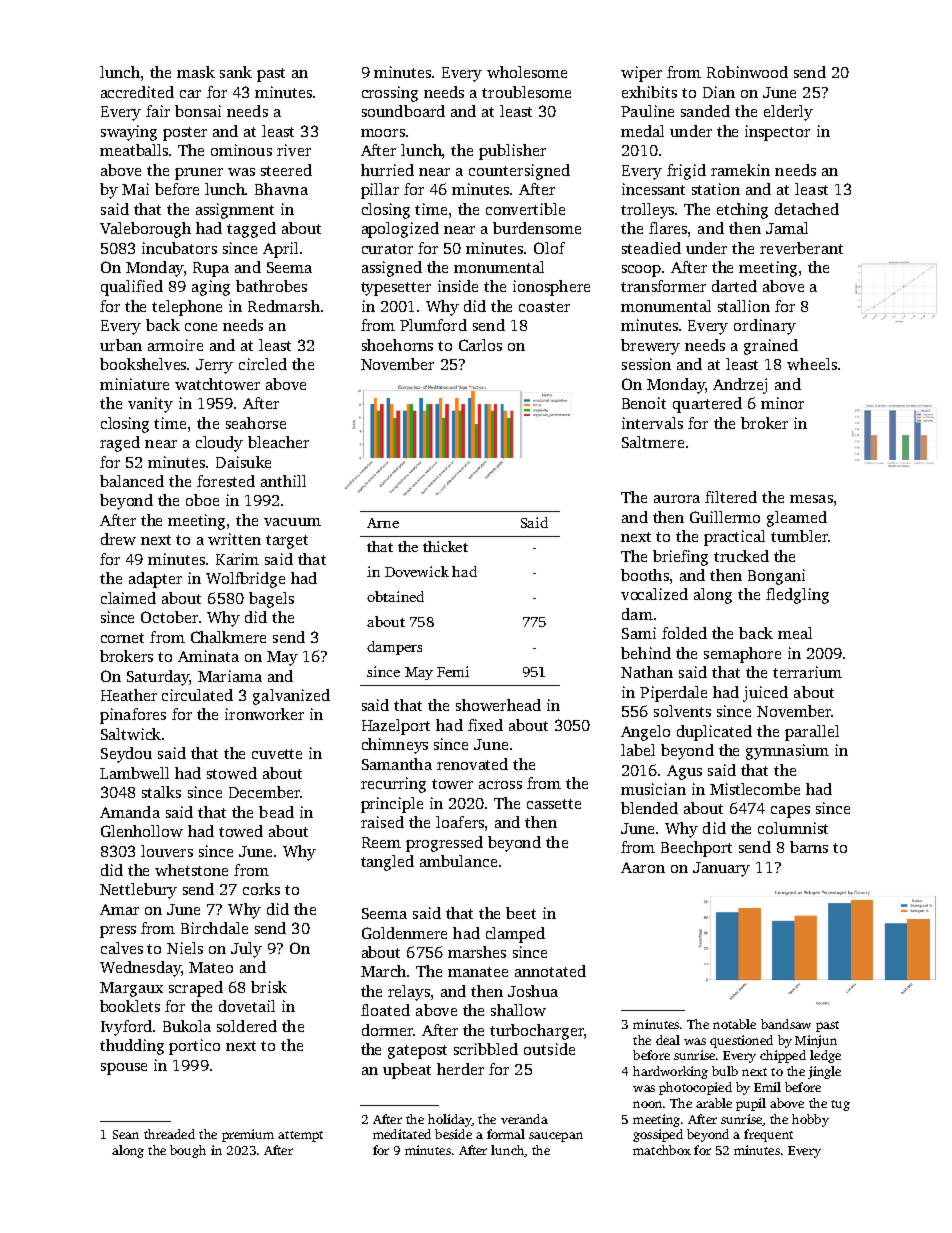 This document has height=1233, width=952. Describe the element at coordinates (383, 133) in the document. I see `moors` at that location.
